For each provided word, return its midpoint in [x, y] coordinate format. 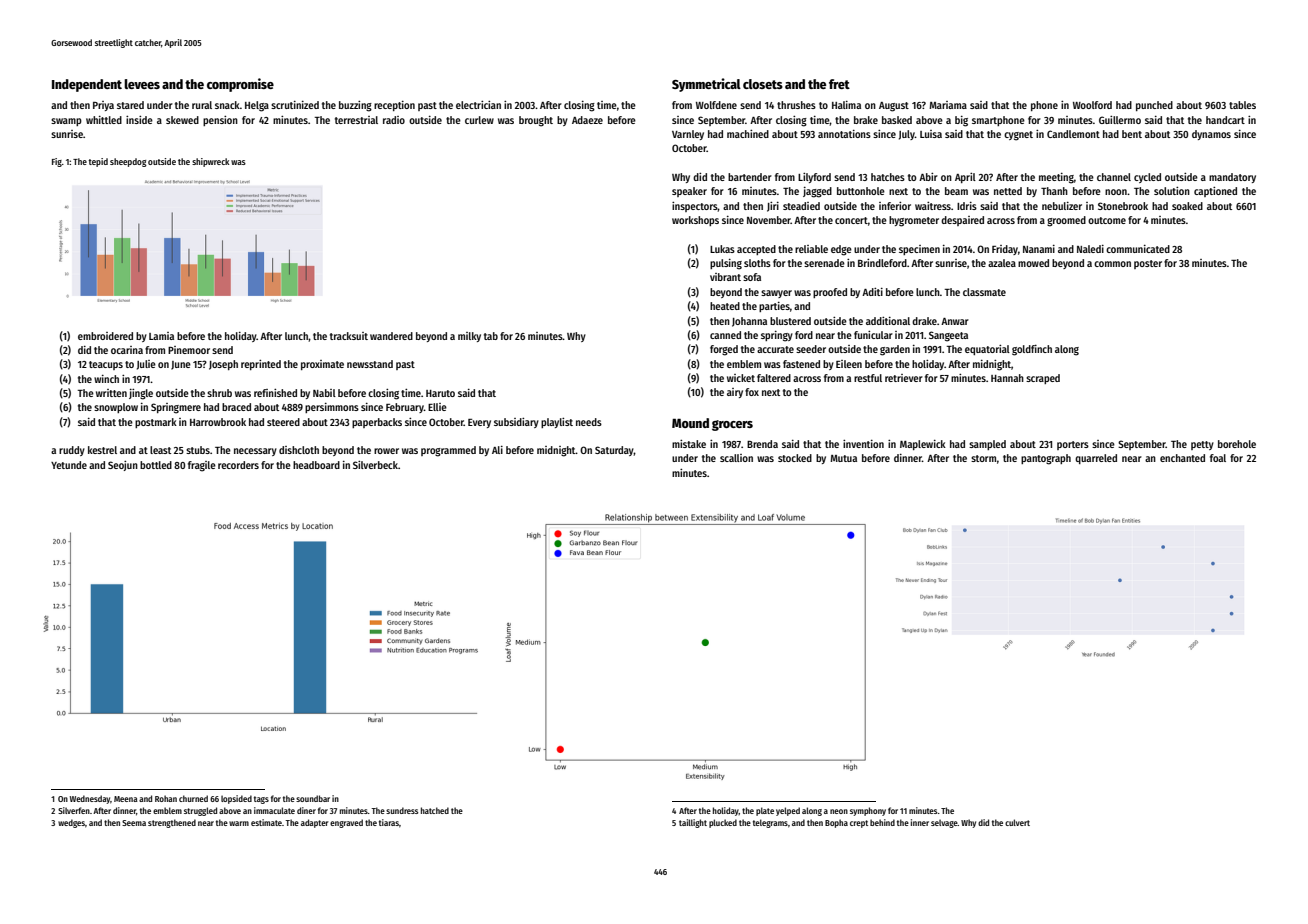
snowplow [116, 408]
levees [142, 84]
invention [863, 444]
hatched [435, 810]
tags [261, 800]
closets [763, 84]
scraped [1043, 379]
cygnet [1018, 136]
